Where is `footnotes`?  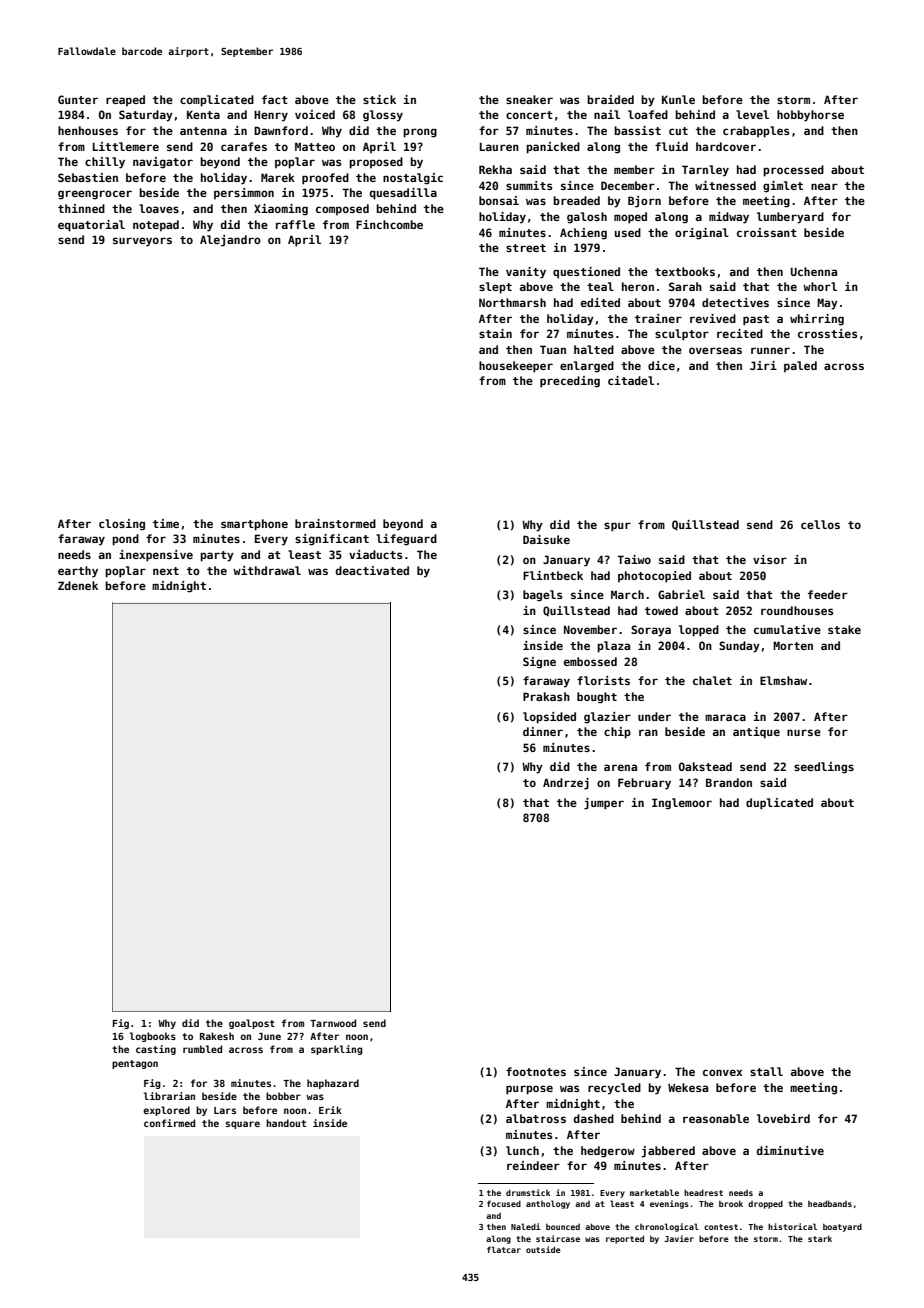
footnotes is located at coordinates (536, 1071).
